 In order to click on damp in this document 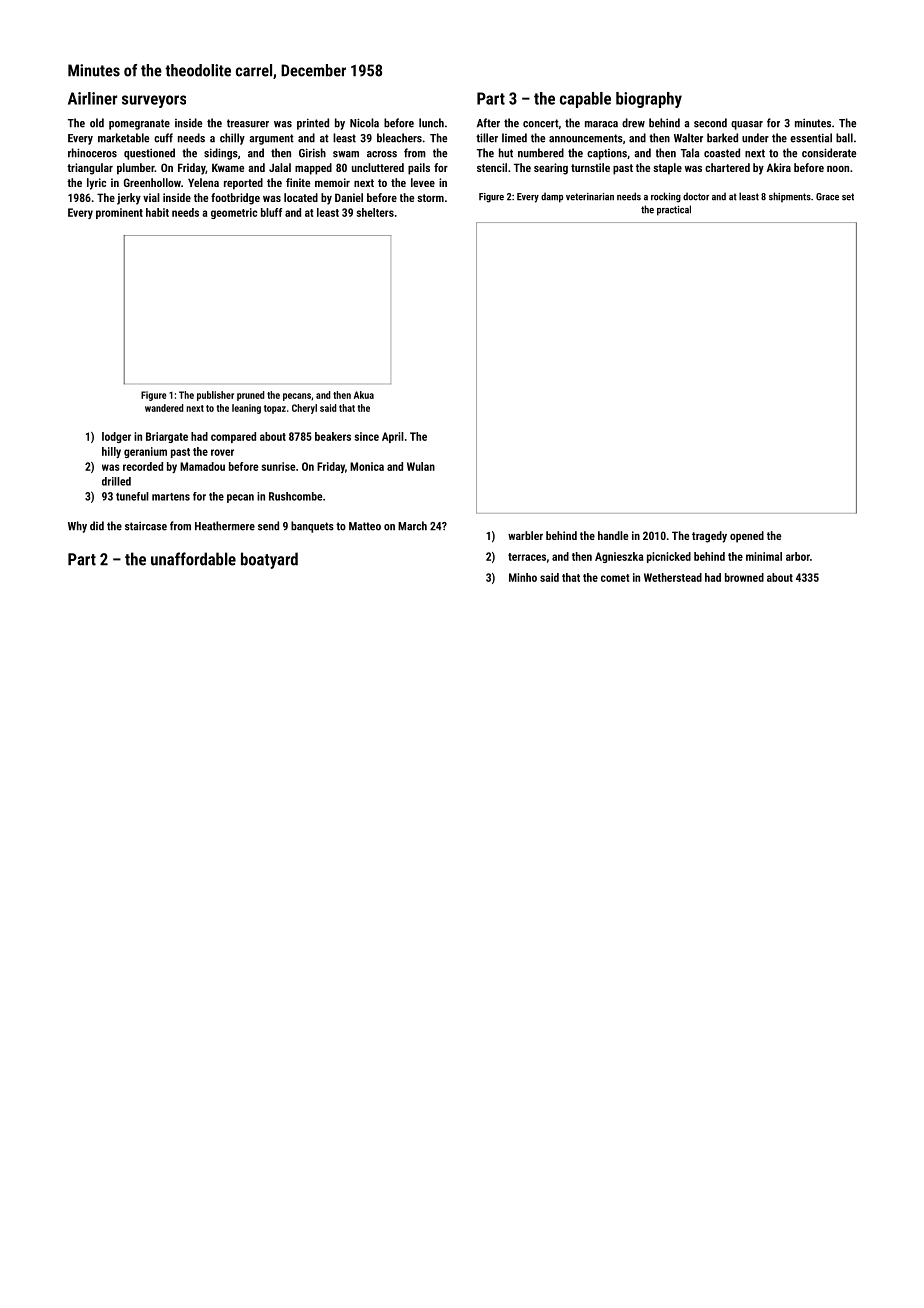, I will do `click(552, 197)`.
